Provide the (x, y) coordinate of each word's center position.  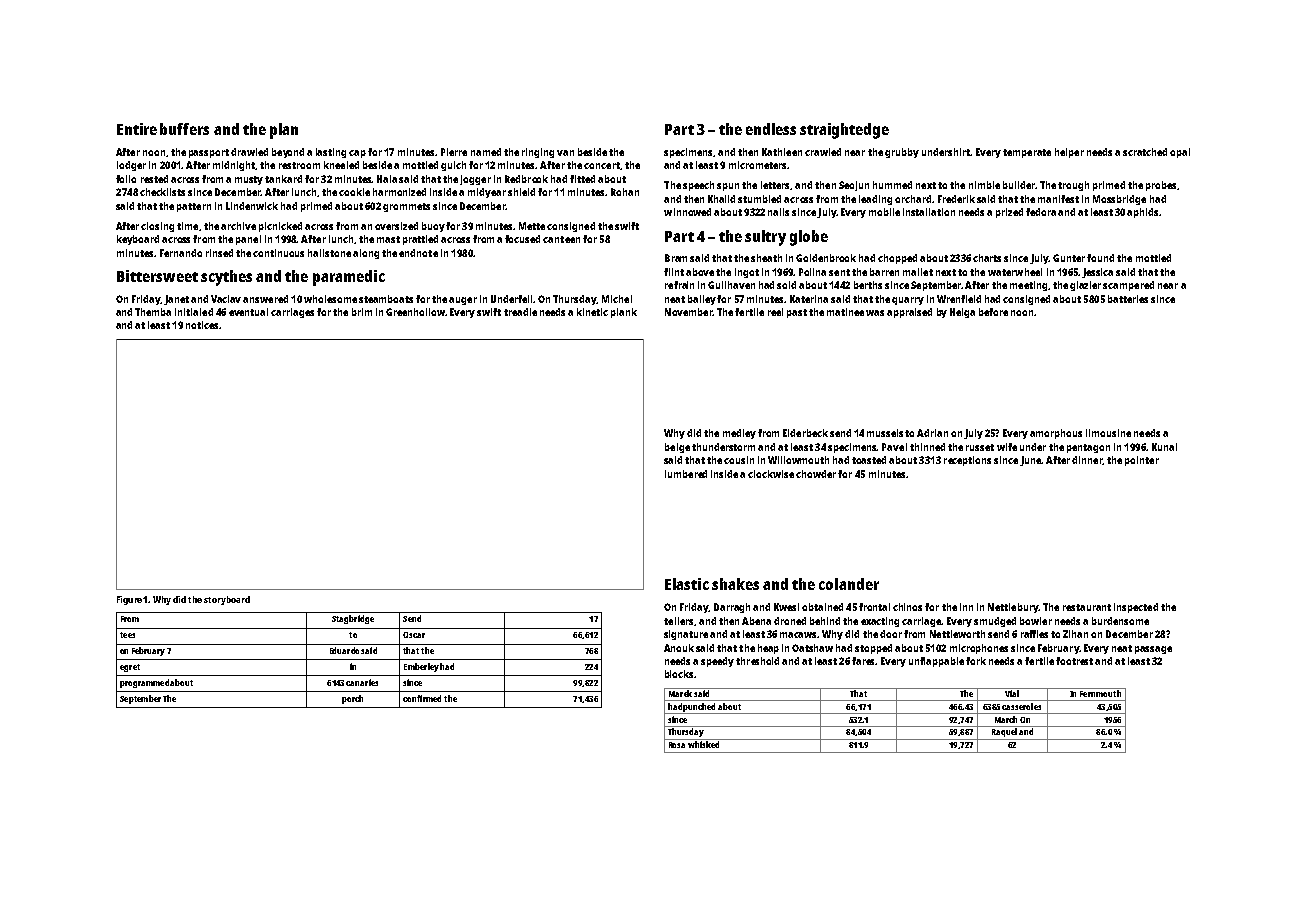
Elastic (687, 584)
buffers (184, 129)
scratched (1145, 152)
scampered (1129, 286)
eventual (248, 312)
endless (771, 129)
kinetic (592, 312)
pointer (1142, 461)
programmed (144, 683)
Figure (129, 600)
